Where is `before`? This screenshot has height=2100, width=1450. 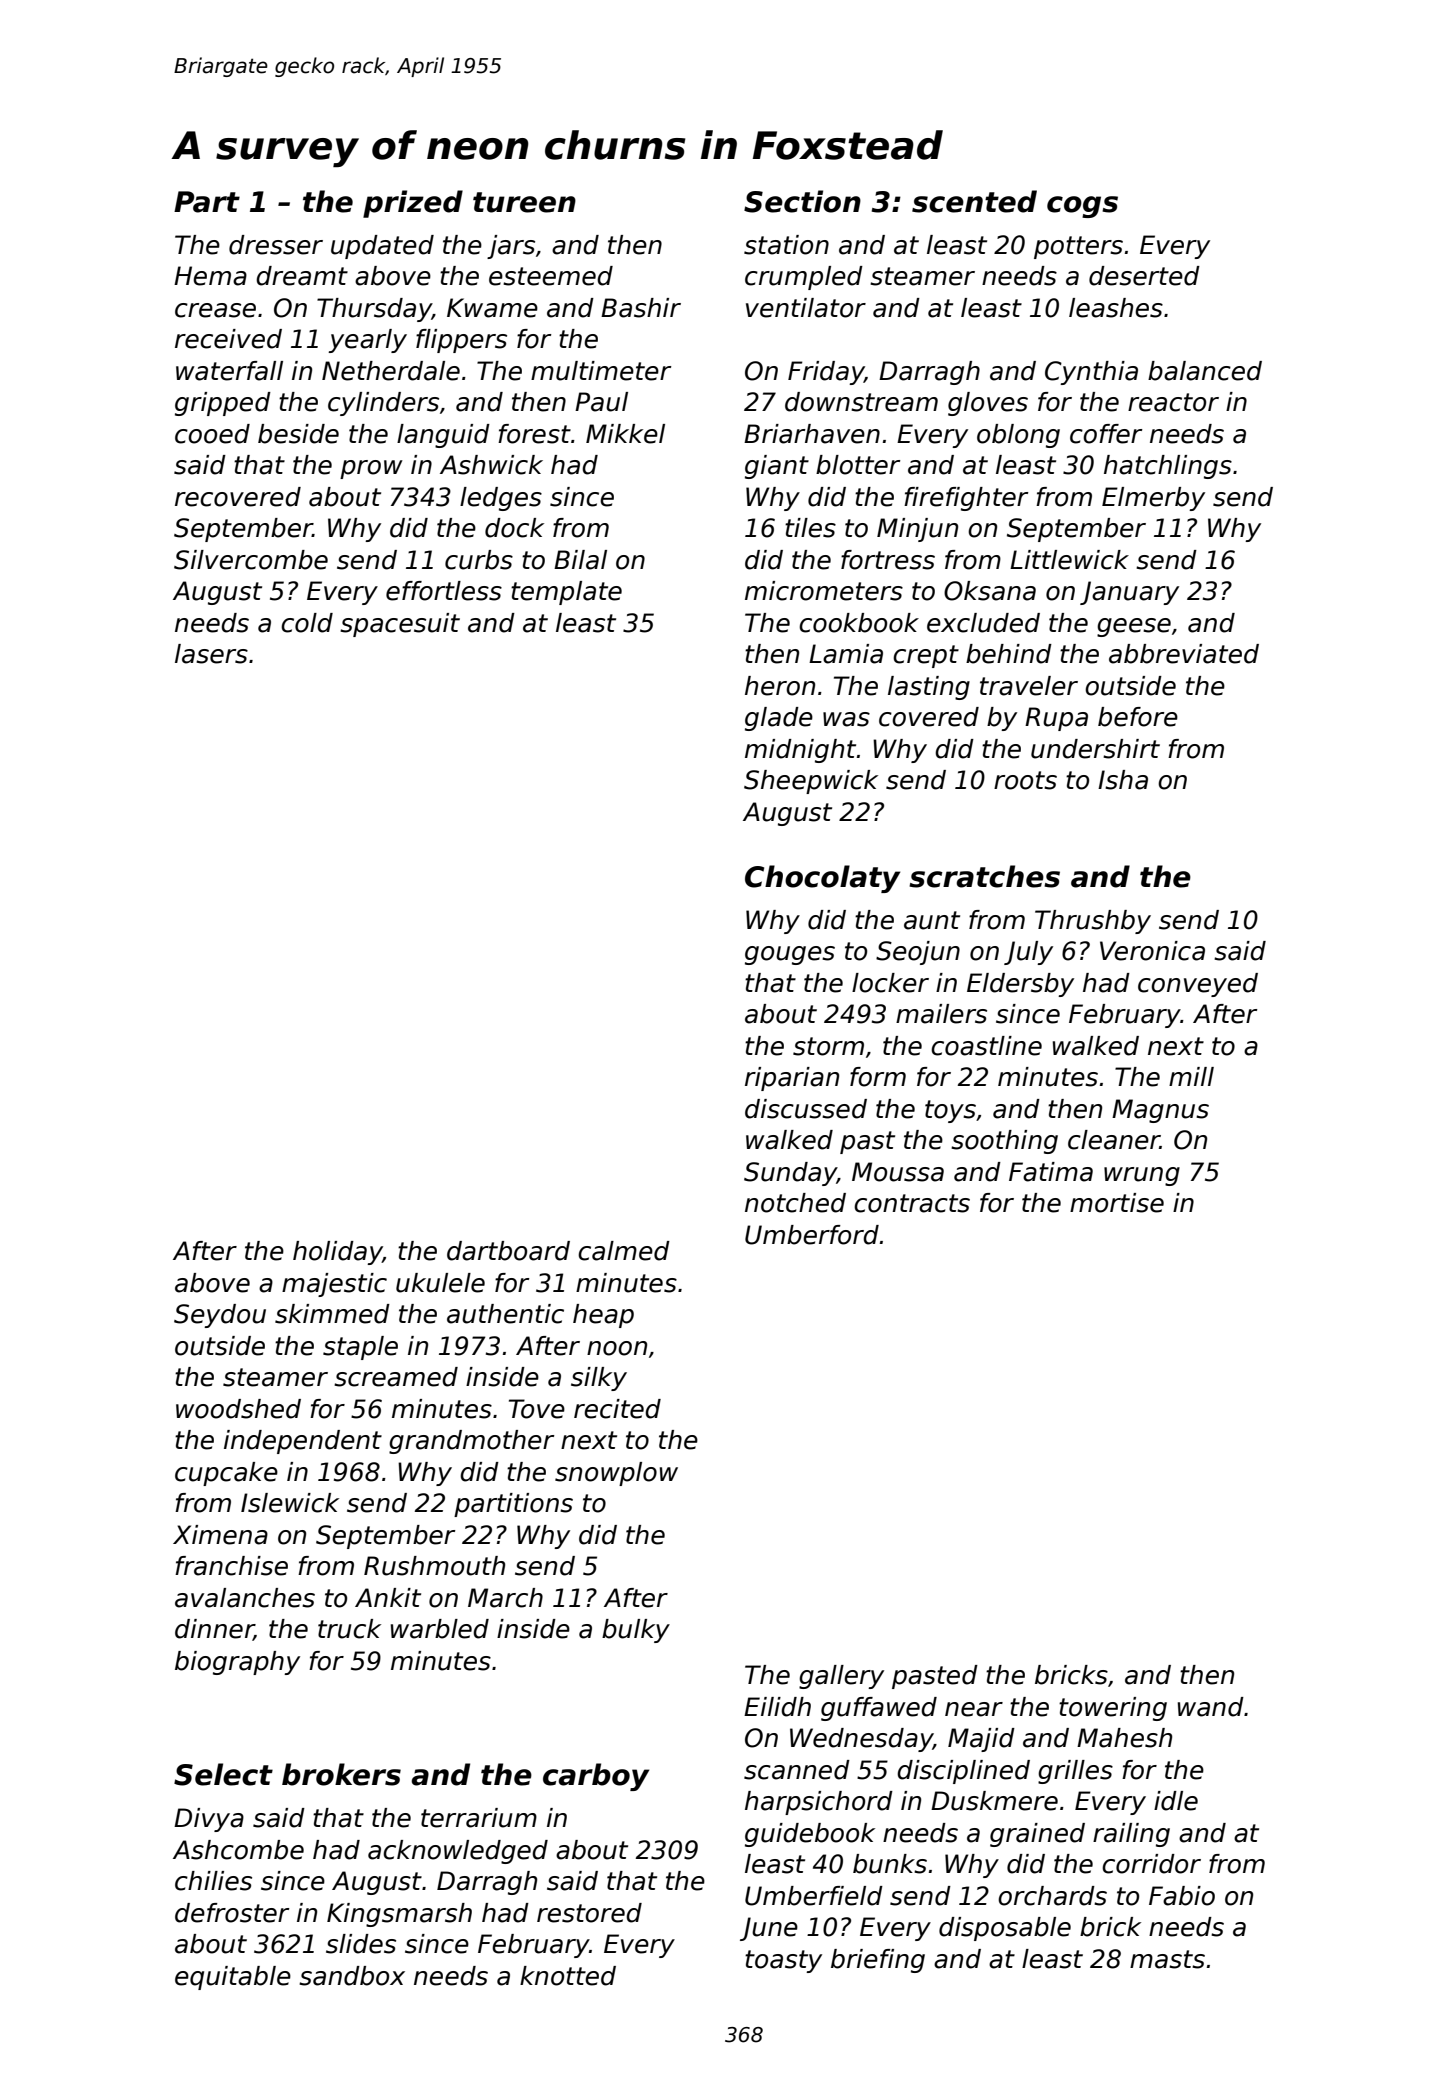 before is located at coordinates (1138, 717).
